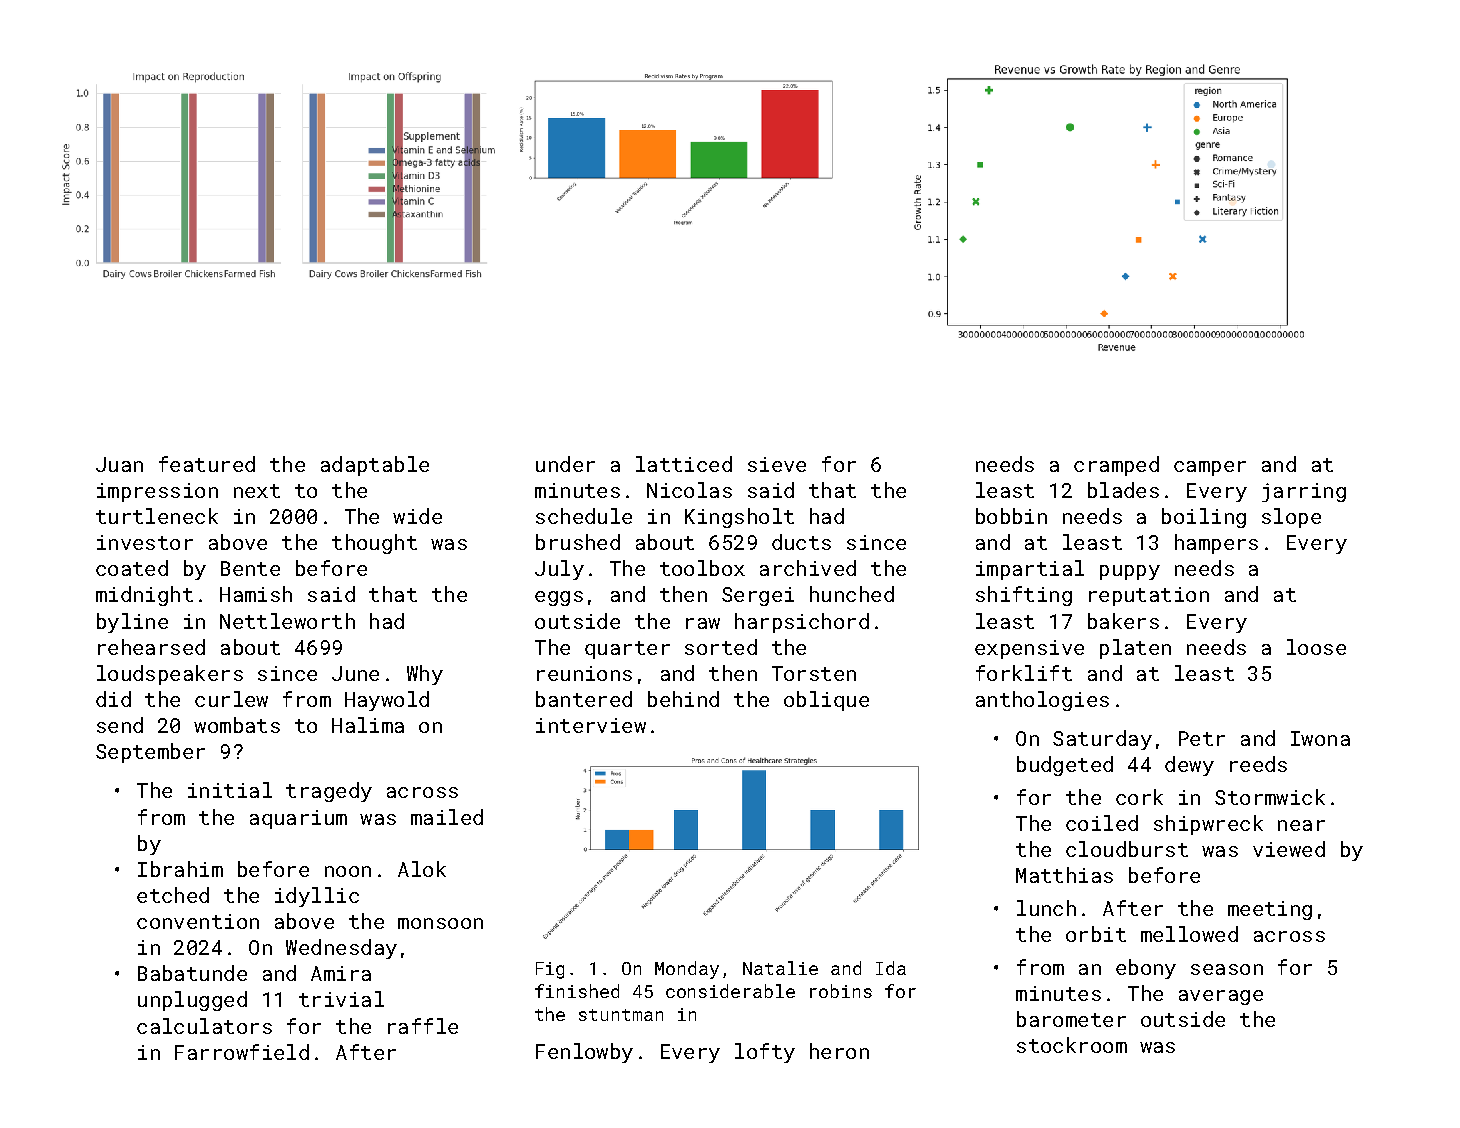 This screenshot has width=1460, height=1128. I want to click on under, so click(565, 464).
